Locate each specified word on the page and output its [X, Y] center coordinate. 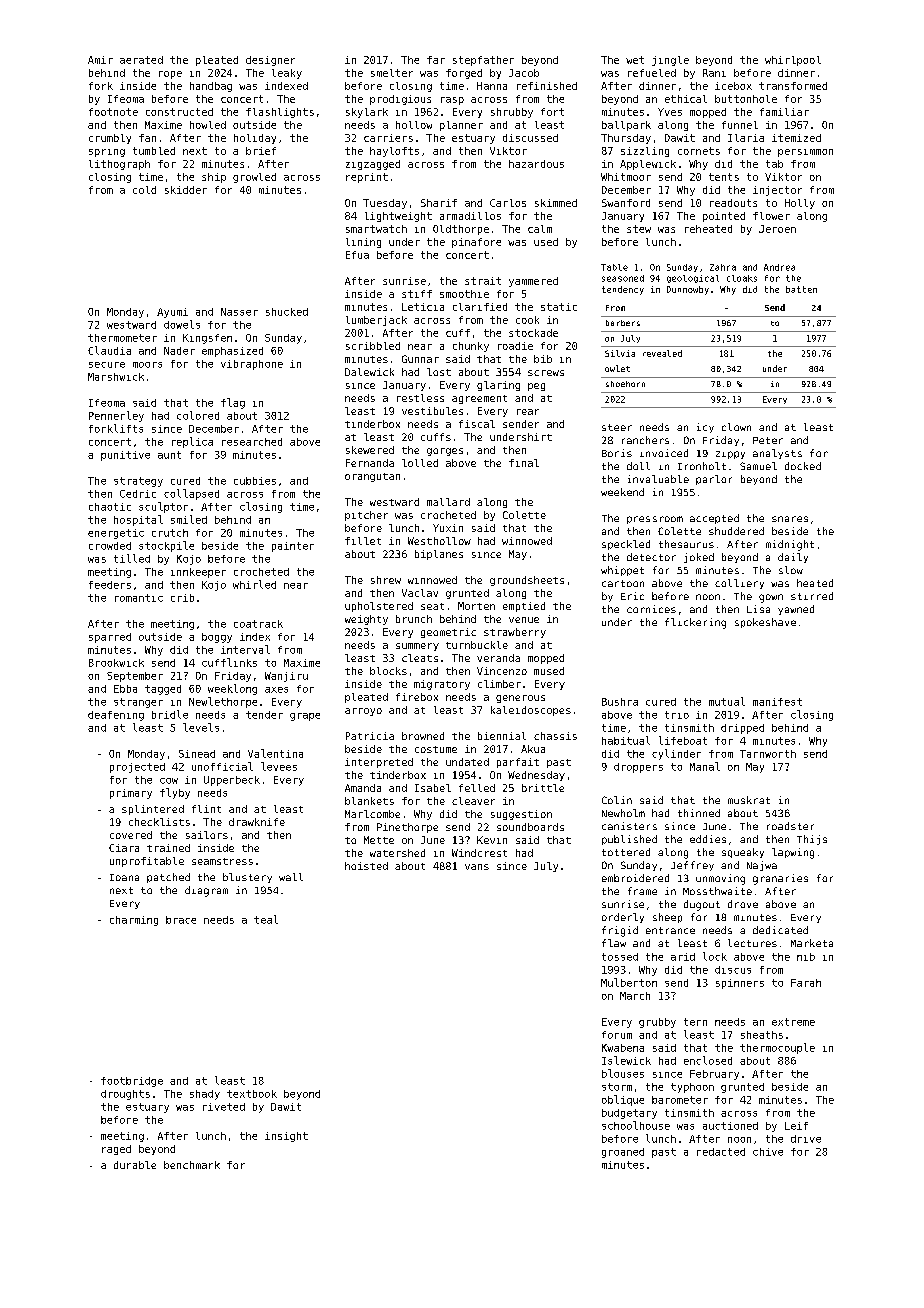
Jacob [524, 73]
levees [279, 766]
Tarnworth [768, 754]
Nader [179, 351]
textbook [252, 1094]
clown [736, 427]
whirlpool [793, 61]
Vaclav [420, 593]
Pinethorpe [407, 828]
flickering [695, 623]
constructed [179, 112]
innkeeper [198, 573]
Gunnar [420, 359]
